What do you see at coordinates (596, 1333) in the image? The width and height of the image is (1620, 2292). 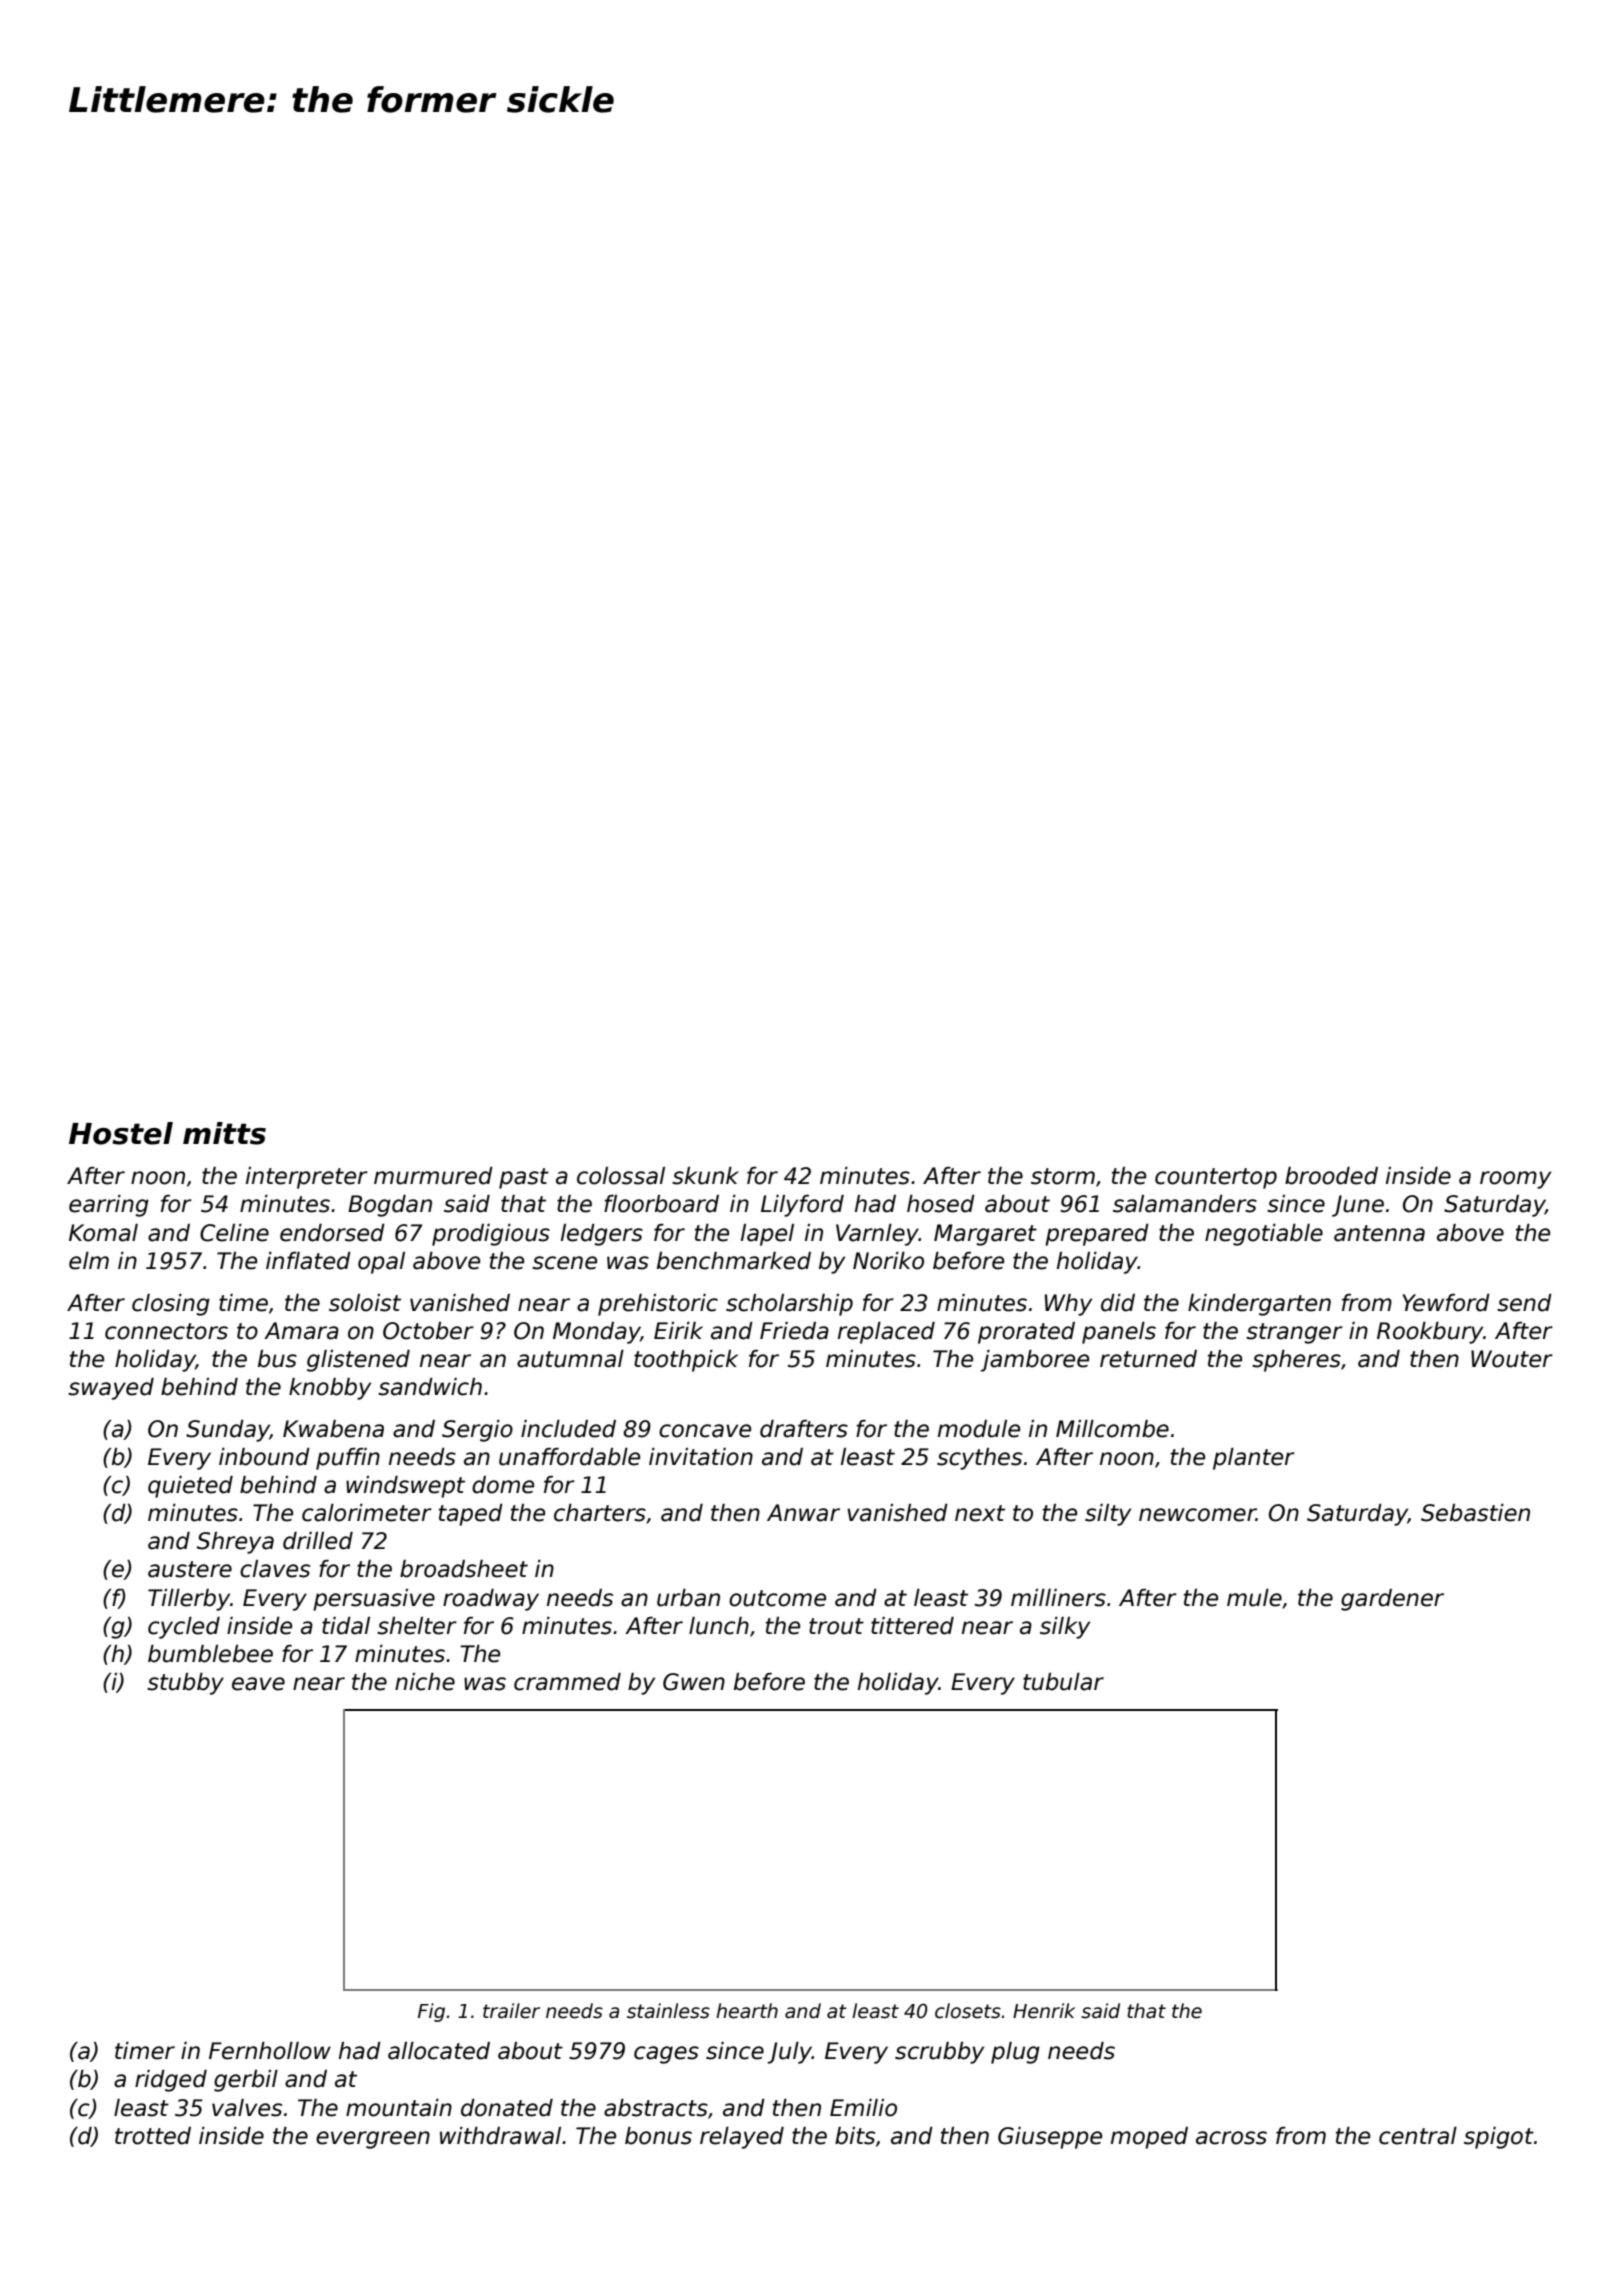 I see `Monday` at bounding box center [596, 1333].
